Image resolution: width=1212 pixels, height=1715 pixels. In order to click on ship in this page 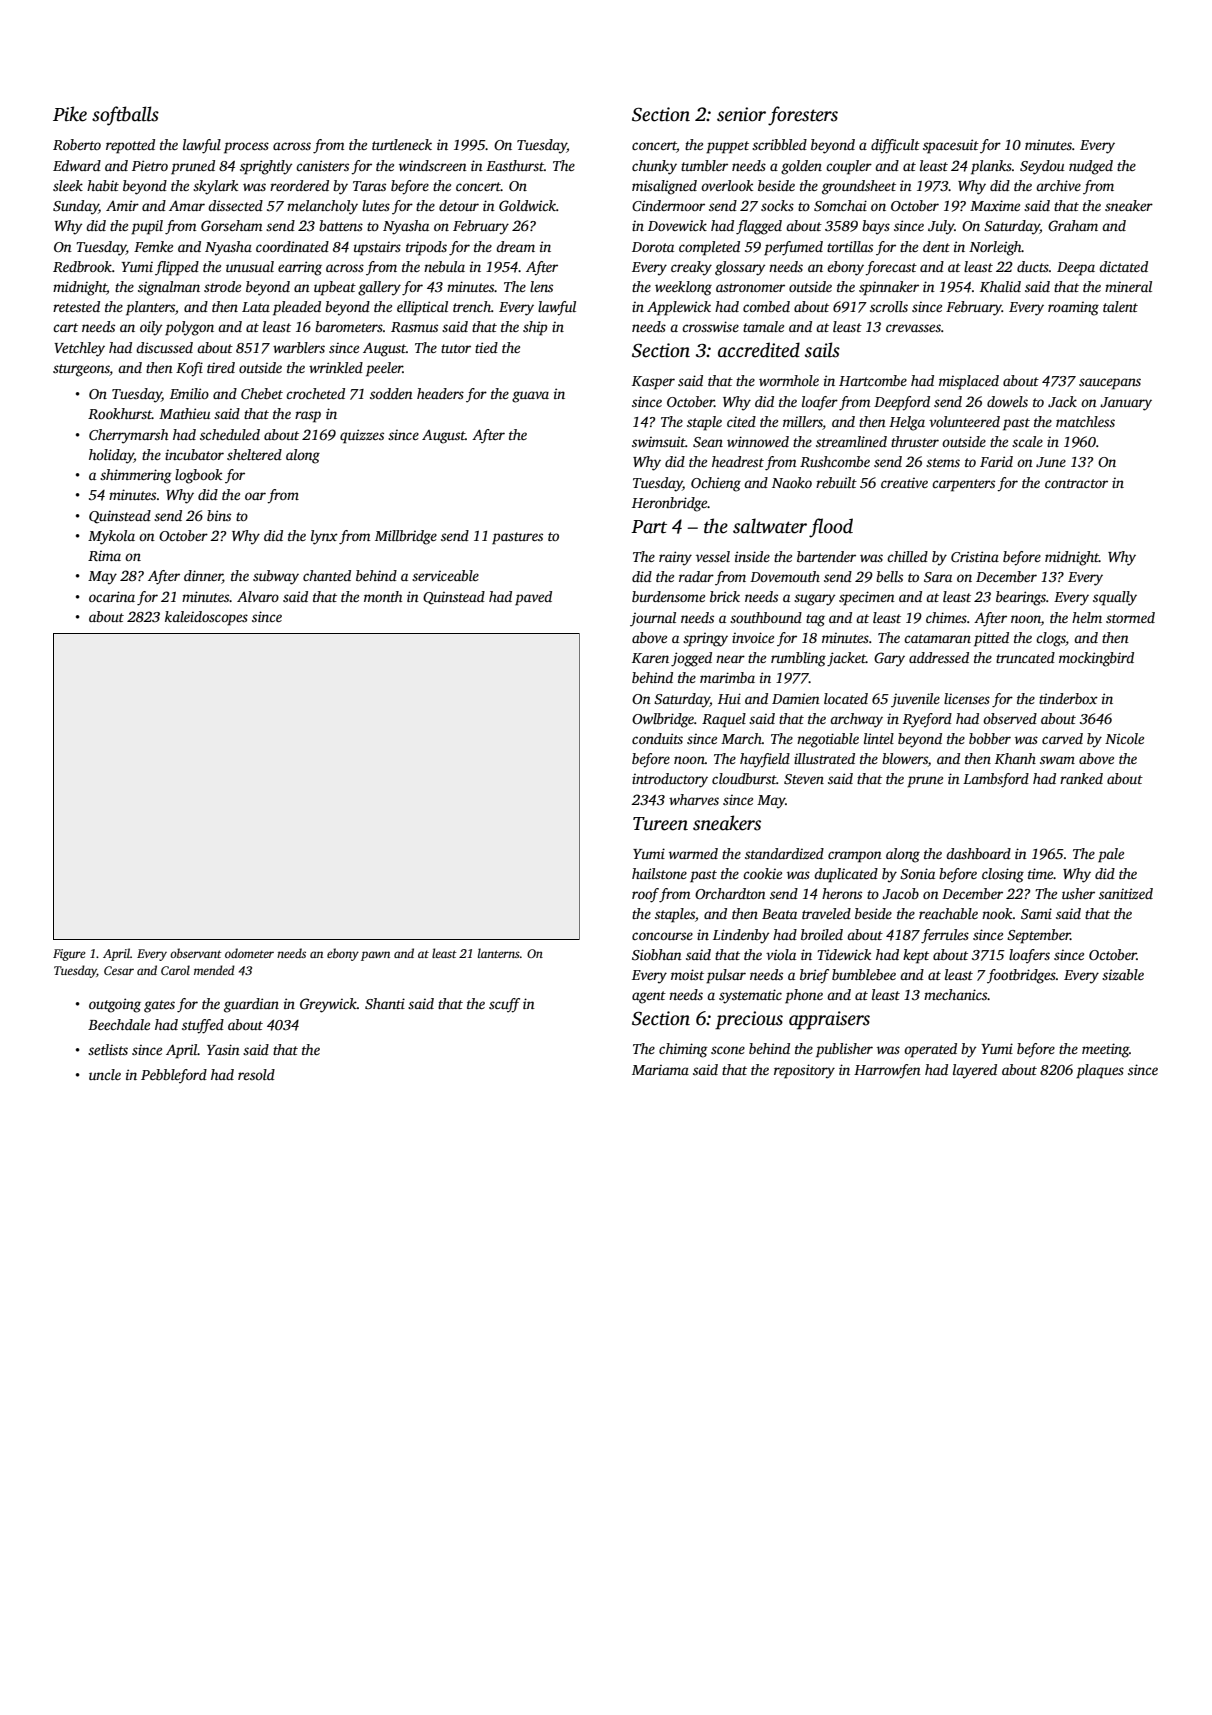, I will do `click(535, 328)`.
